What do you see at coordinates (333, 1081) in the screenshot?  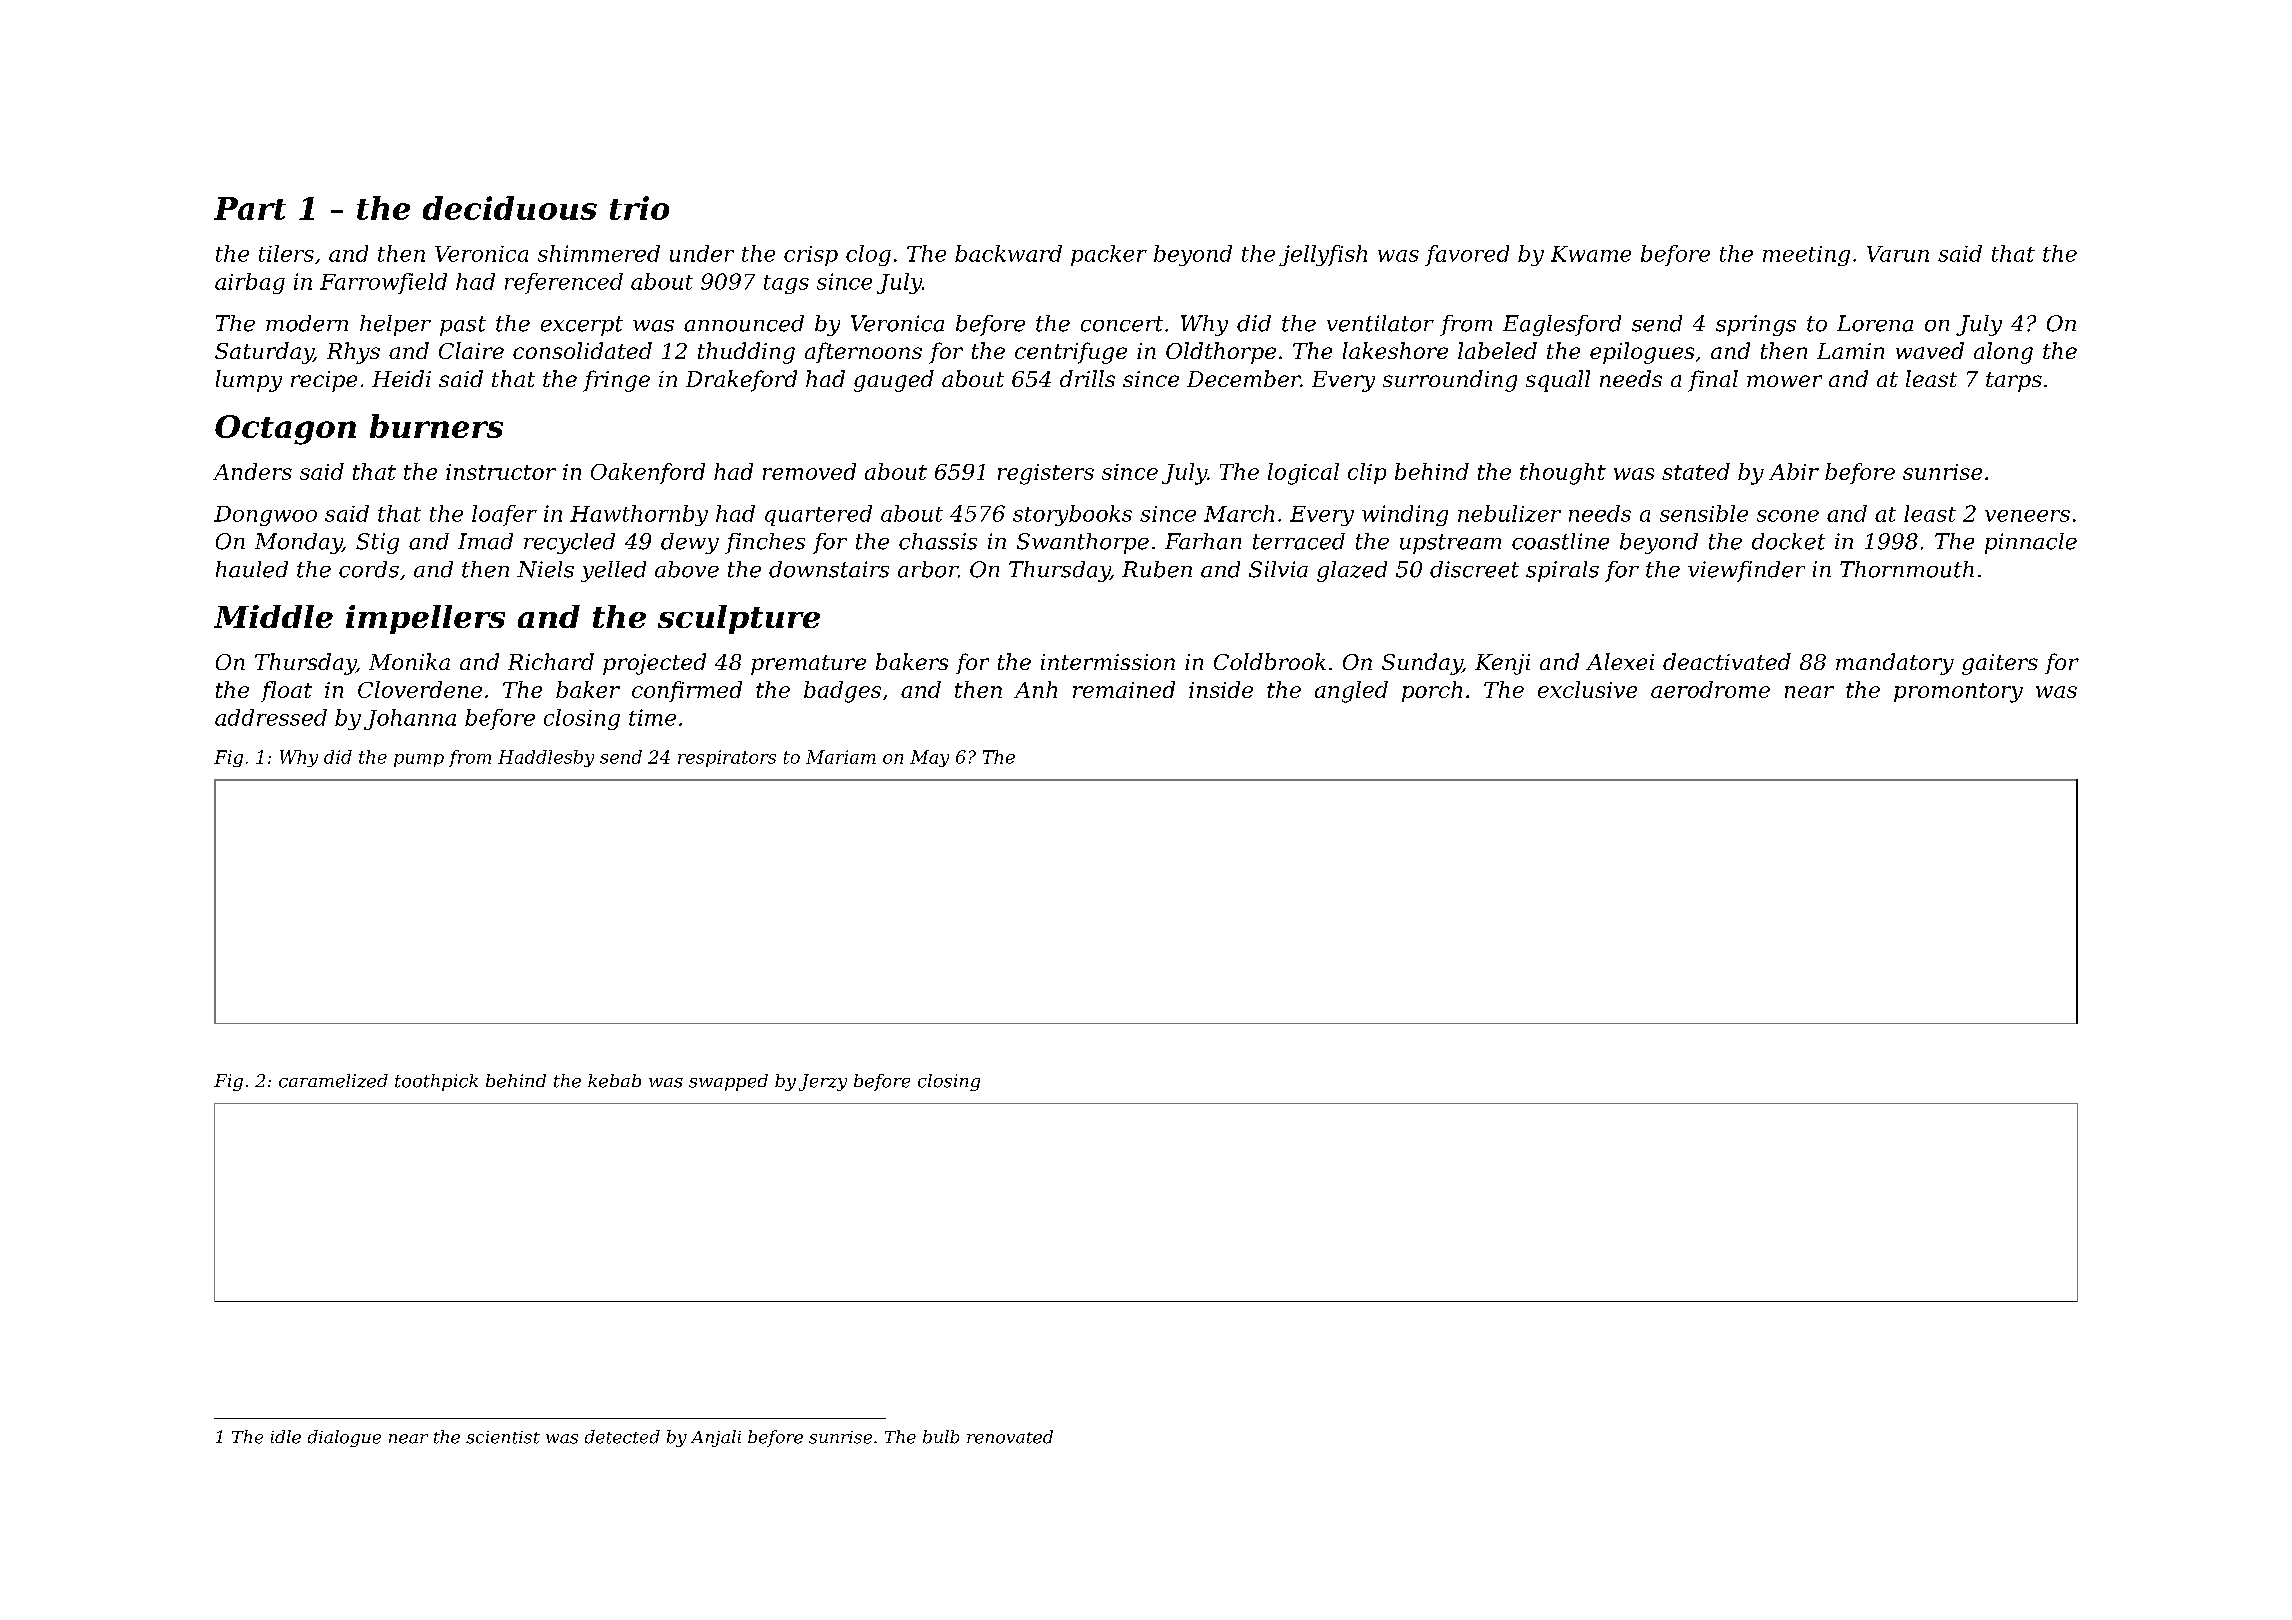 I see `caramelized` at bounding box center [333, 1081].
